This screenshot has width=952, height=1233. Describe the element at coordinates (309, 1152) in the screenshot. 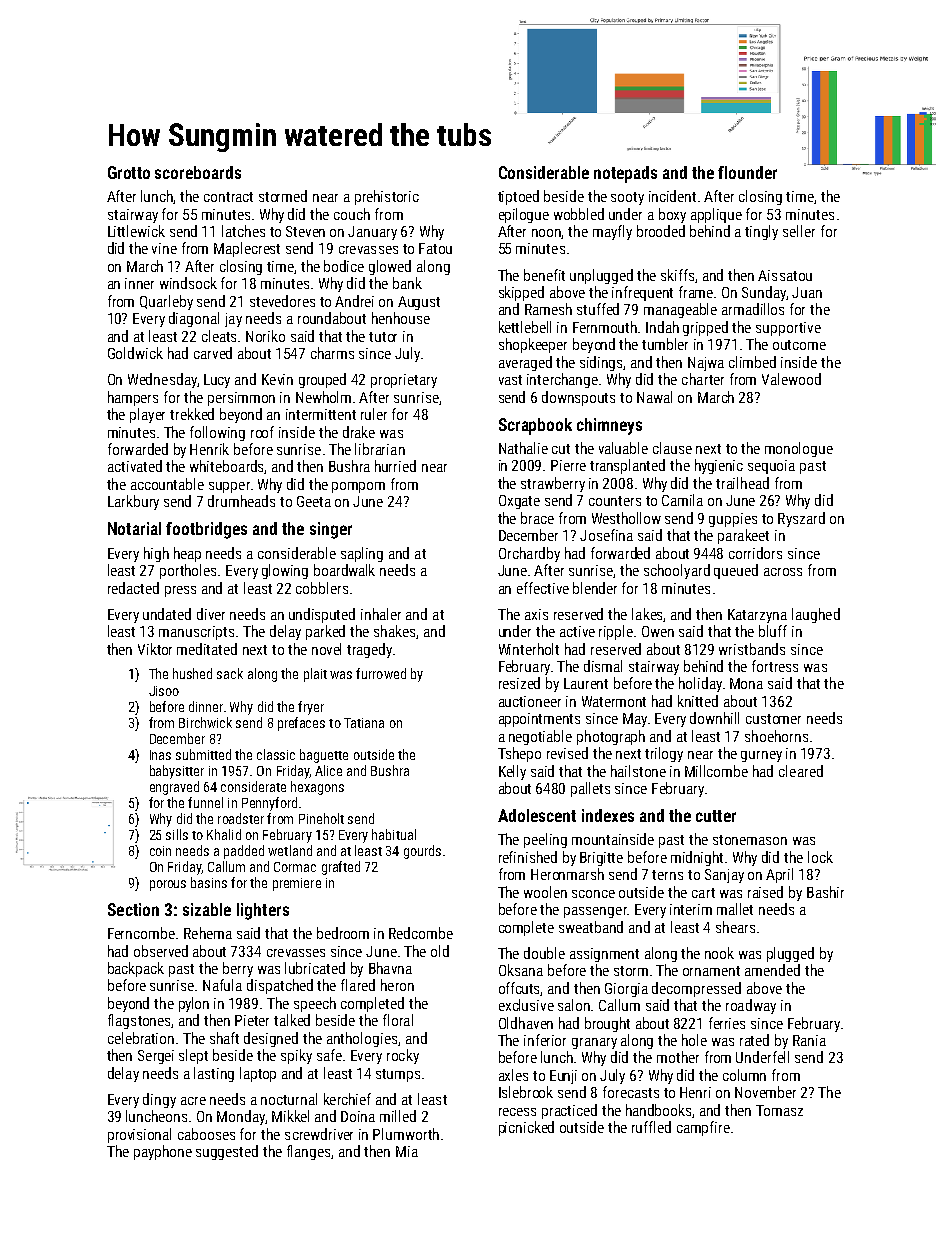

I see `flanges` at that location.
